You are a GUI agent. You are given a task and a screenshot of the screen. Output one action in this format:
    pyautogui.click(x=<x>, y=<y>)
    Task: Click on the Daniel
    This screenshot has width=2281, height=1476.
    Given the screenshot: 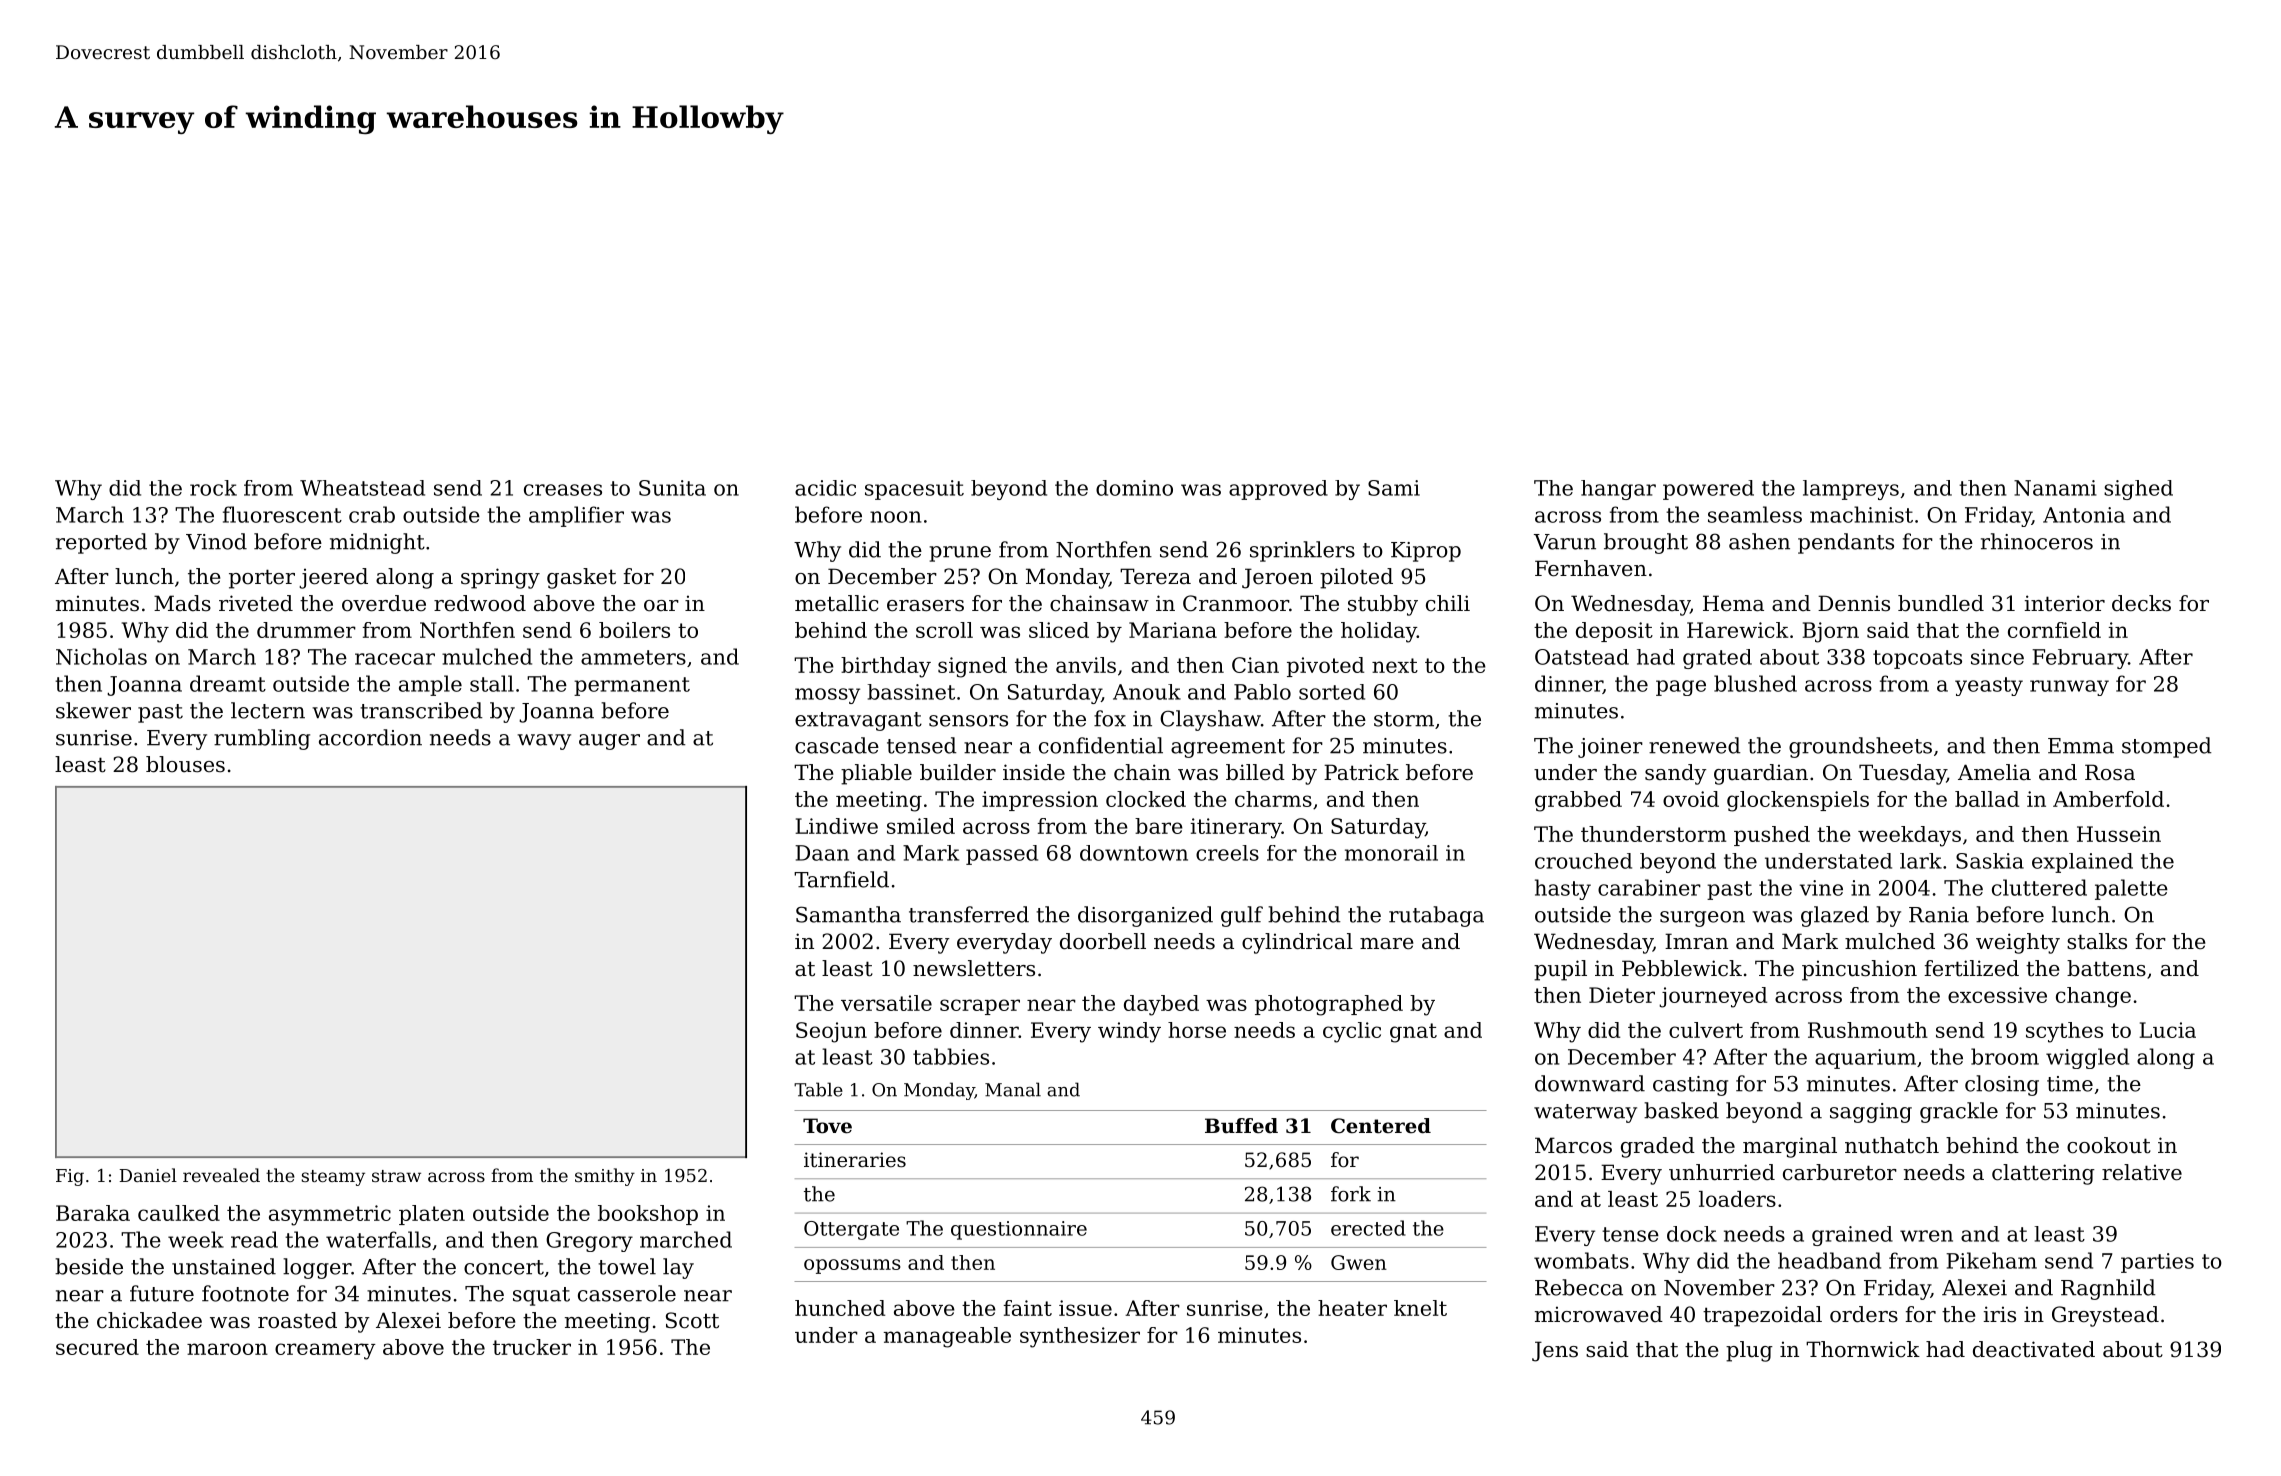 What is the action you would take?
    pyautogui.click(x=148, y=1175)
